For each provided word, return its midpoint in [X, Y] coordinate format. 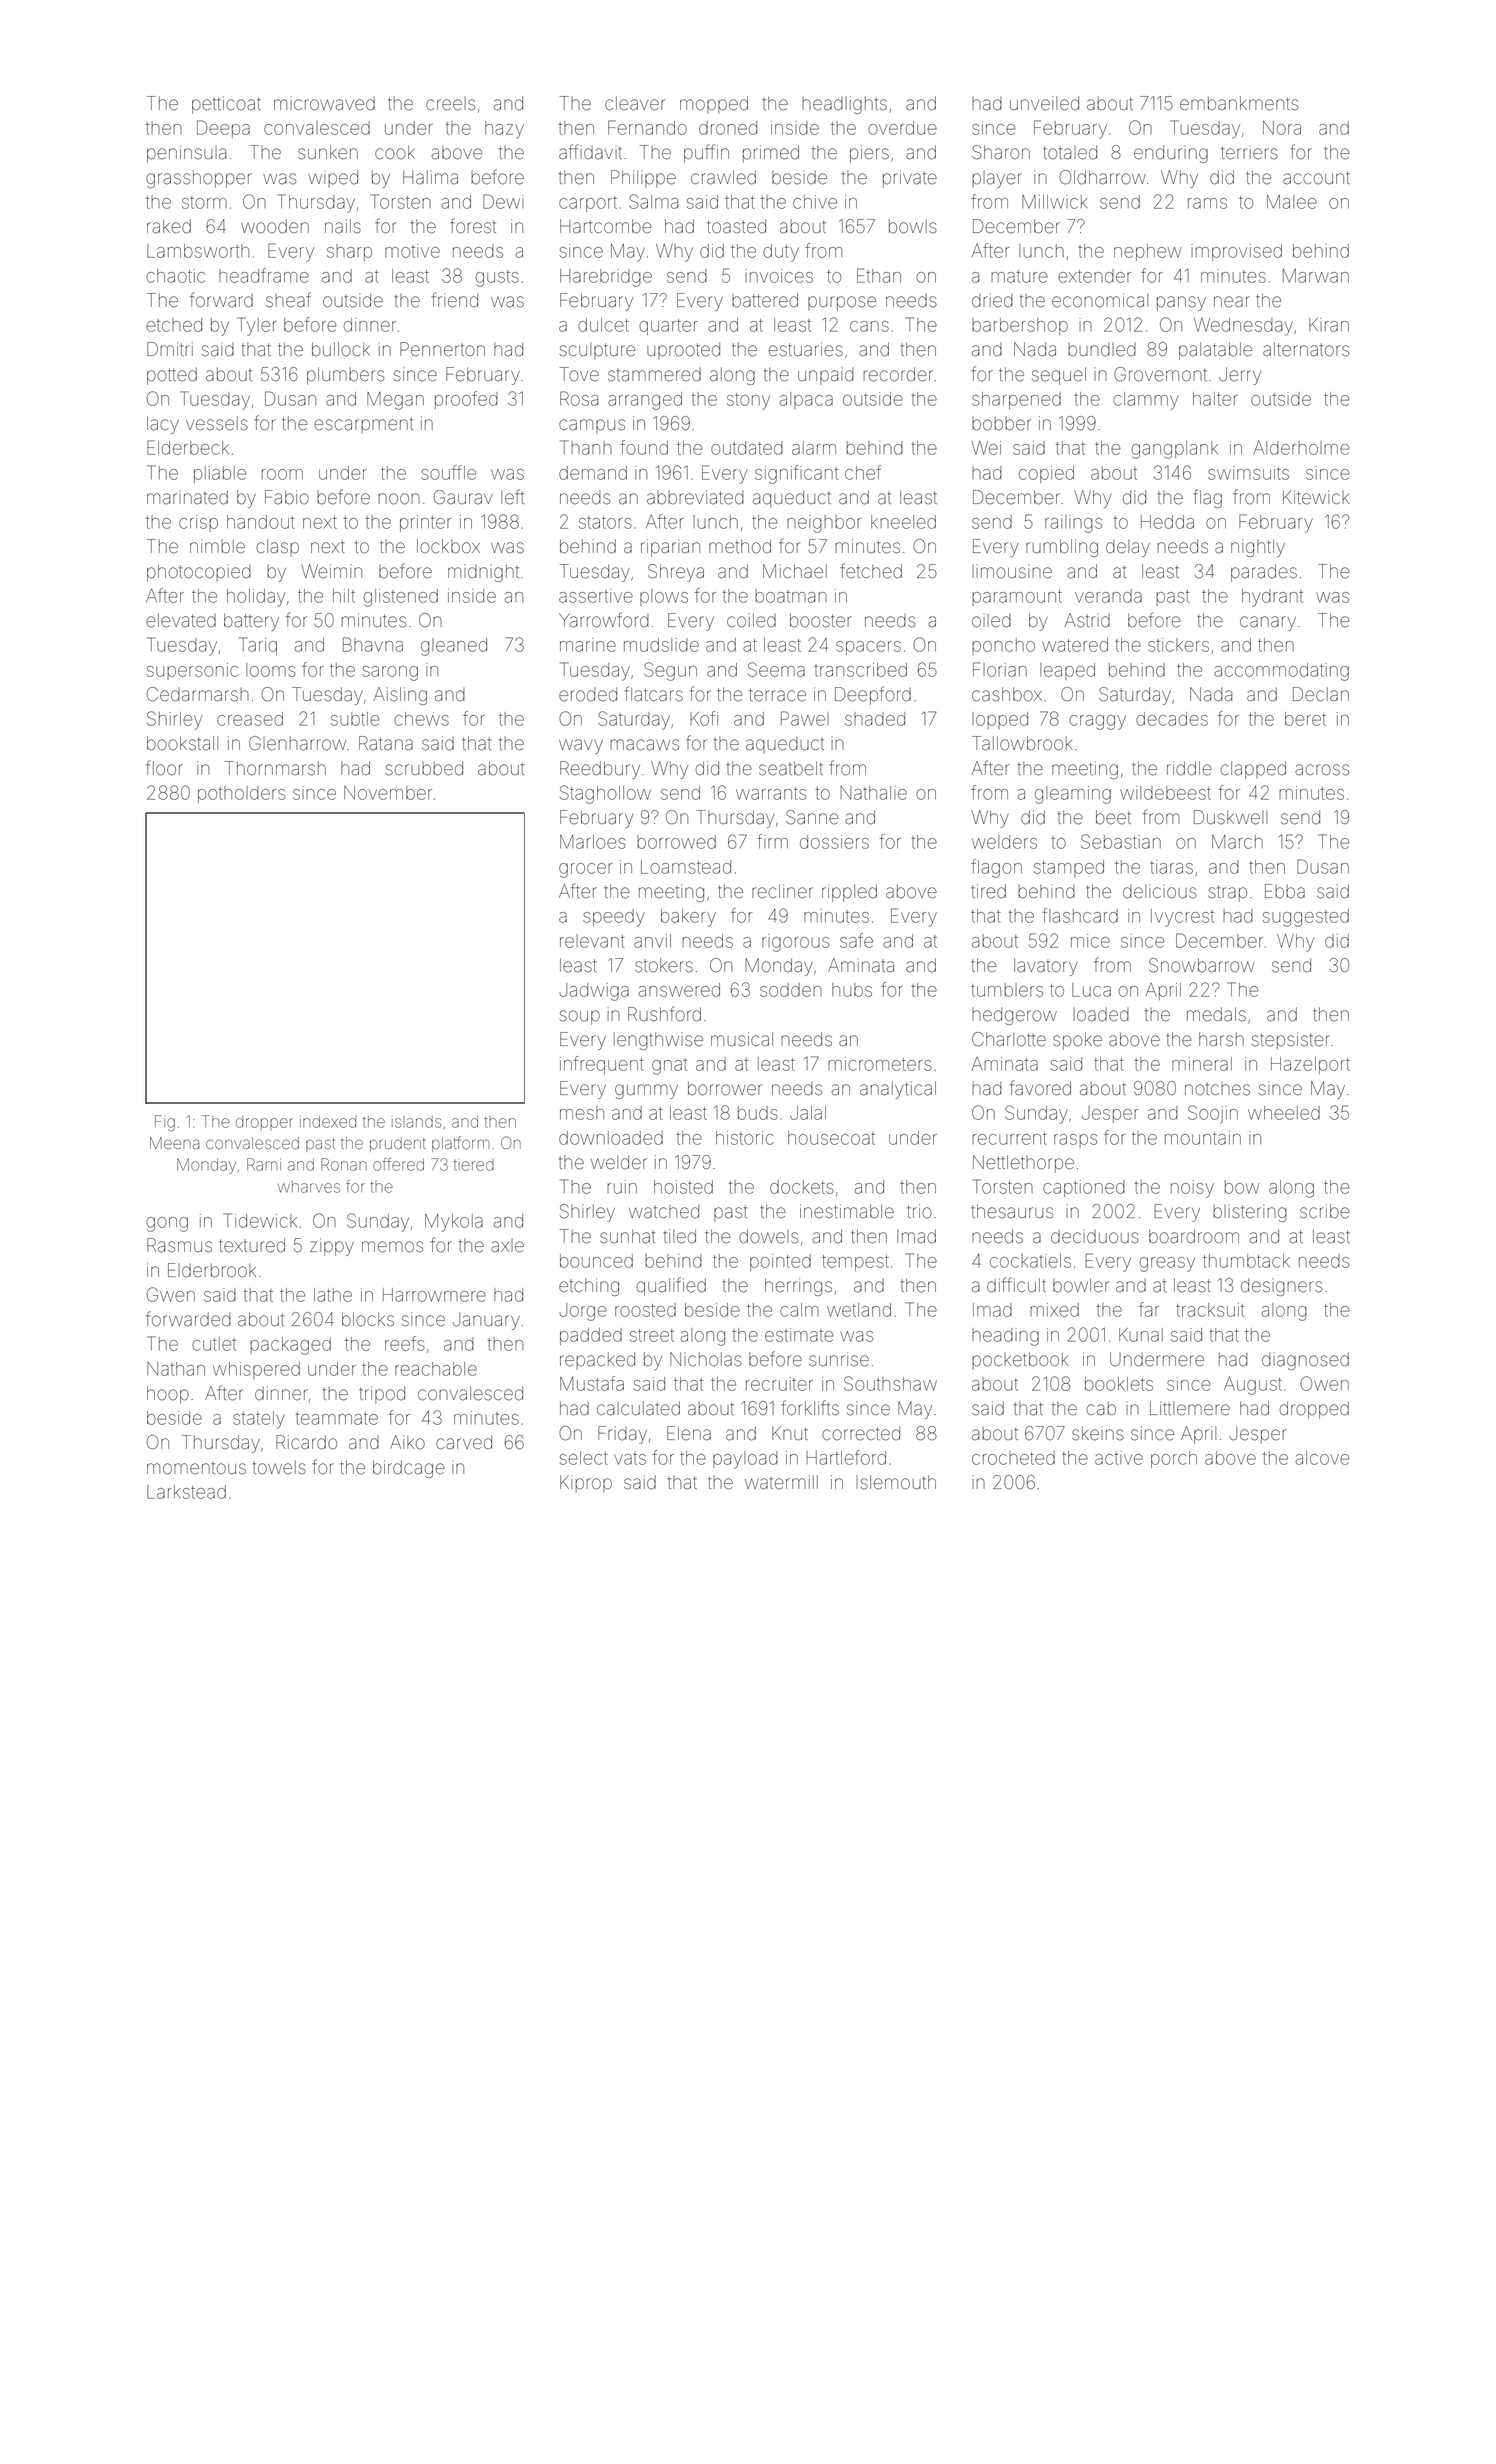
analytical [898, 1090]
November [388, 793]
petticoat [226, 105]
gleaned [454, 647]
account [1316, 178]
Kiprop [586, 1484]
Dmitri [170, 349]
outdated [747, 448]
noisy [1192, 1189]
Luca [1091, 990]
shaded [875, 719]
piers [869, 154]
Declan [1321, 694]
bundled [1102, 350]
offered [398, 1164]
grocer [585, 870]
